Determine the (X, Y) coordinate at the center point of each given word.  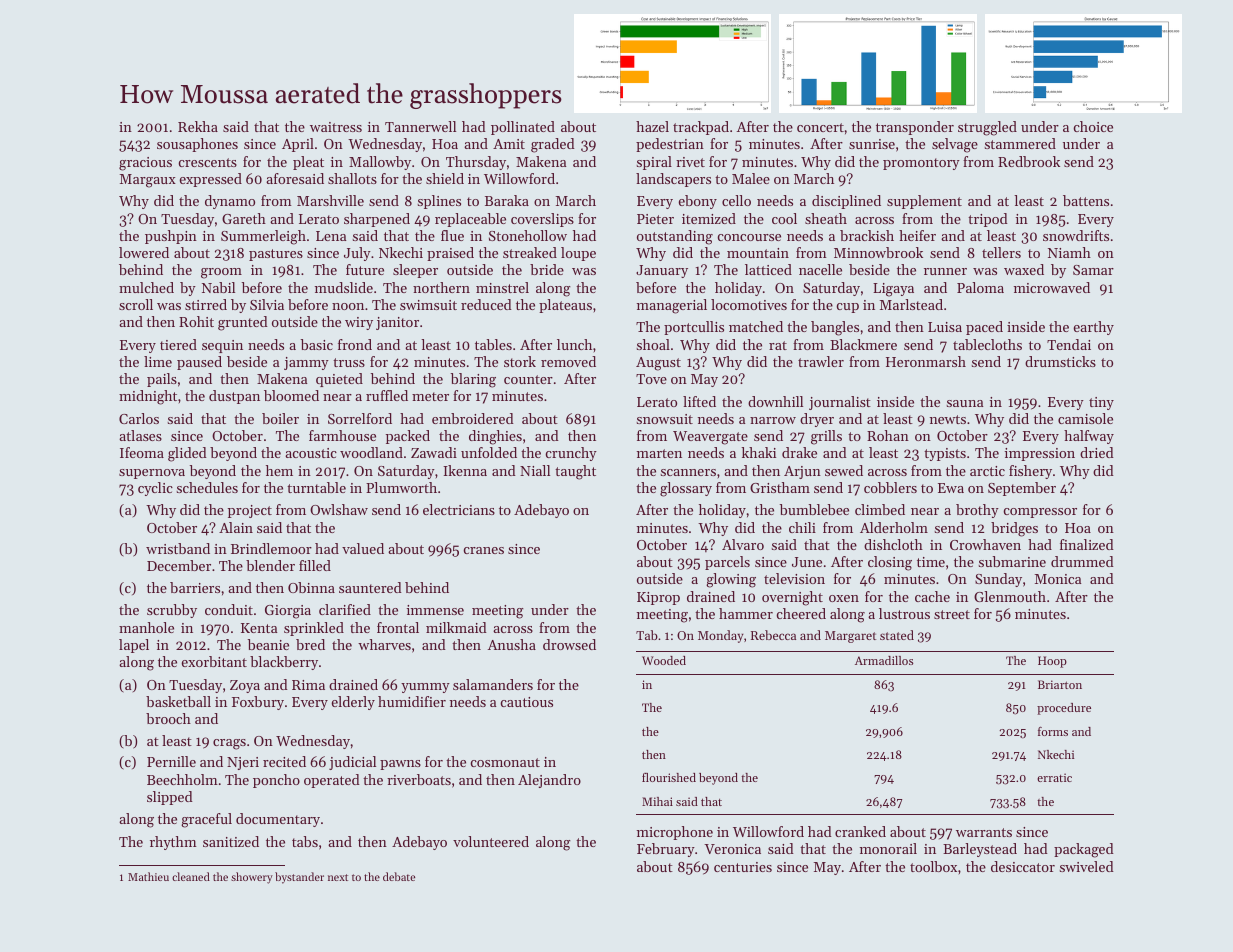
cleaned (191, 876)
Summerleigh (263, 237)
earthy (1094, 328)
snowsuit (665, 419)
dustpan (234, 397)
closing (890, 563)
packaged (1084, 850)
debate (399, 876)
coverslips (542, 220)
